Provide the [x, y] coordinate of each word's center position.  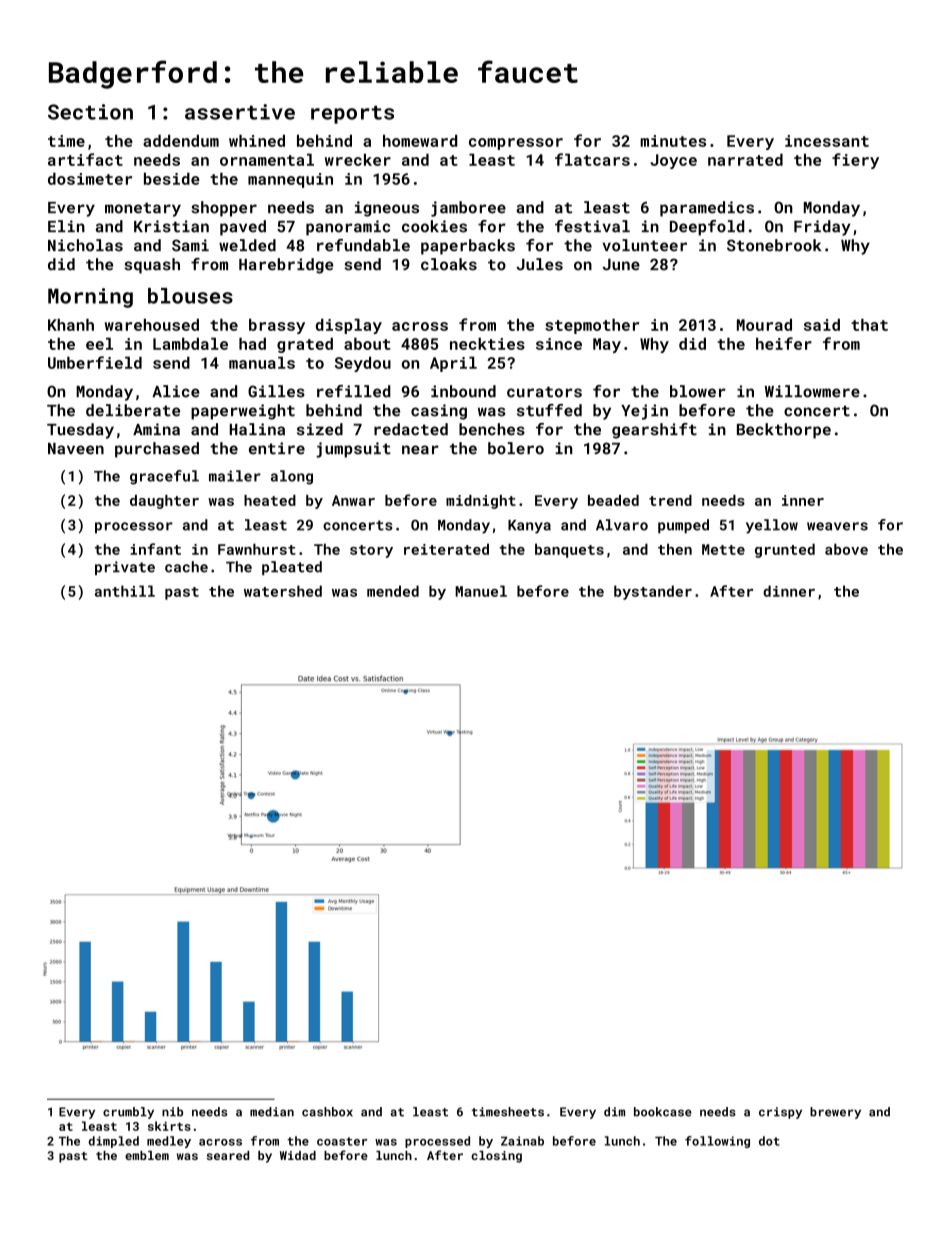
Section [90, 112]
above [846, 549]
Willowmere [812, 391]
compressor [516, 144]
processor [134, 528]
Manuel [481, 591]
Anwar [353, 500]
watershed [283, 591]
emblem [147, 1155]
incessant [827, 141]
